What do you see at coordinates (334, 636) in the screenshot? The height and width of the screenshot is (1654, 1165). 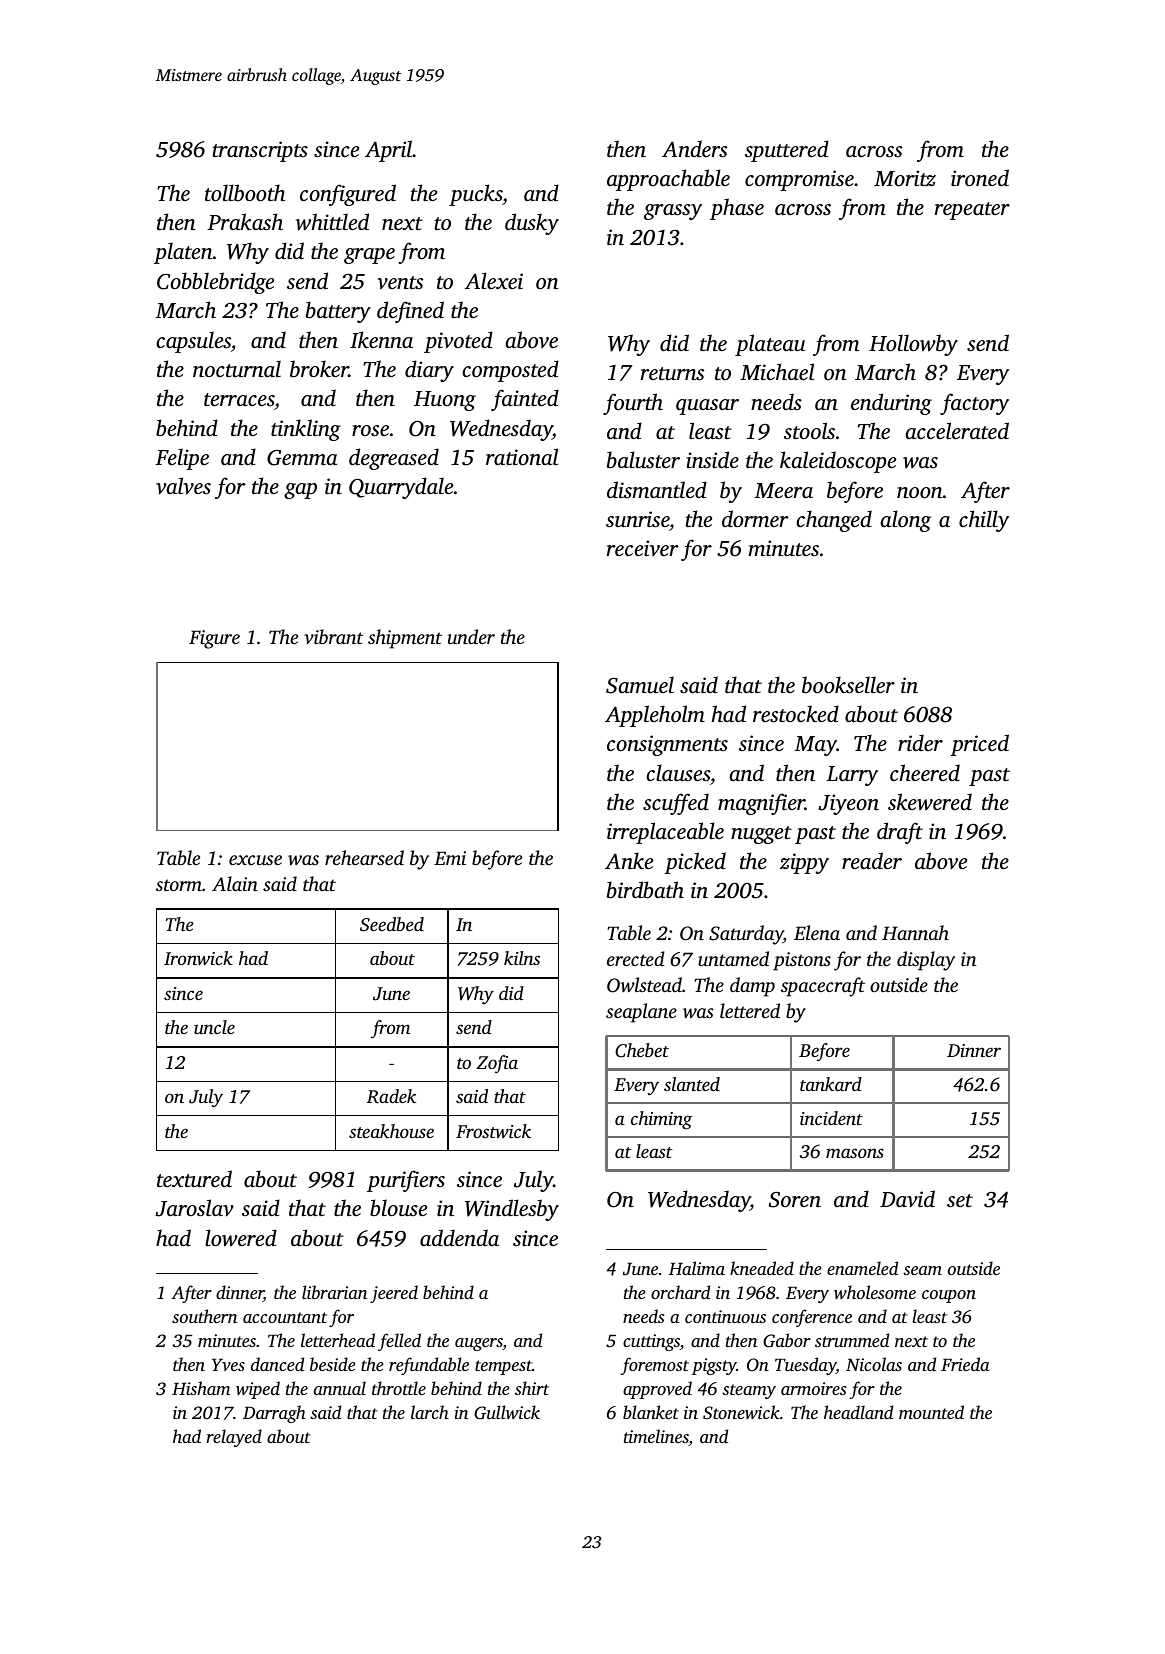 I see `vibrant` at bounding box center [334, 636].
